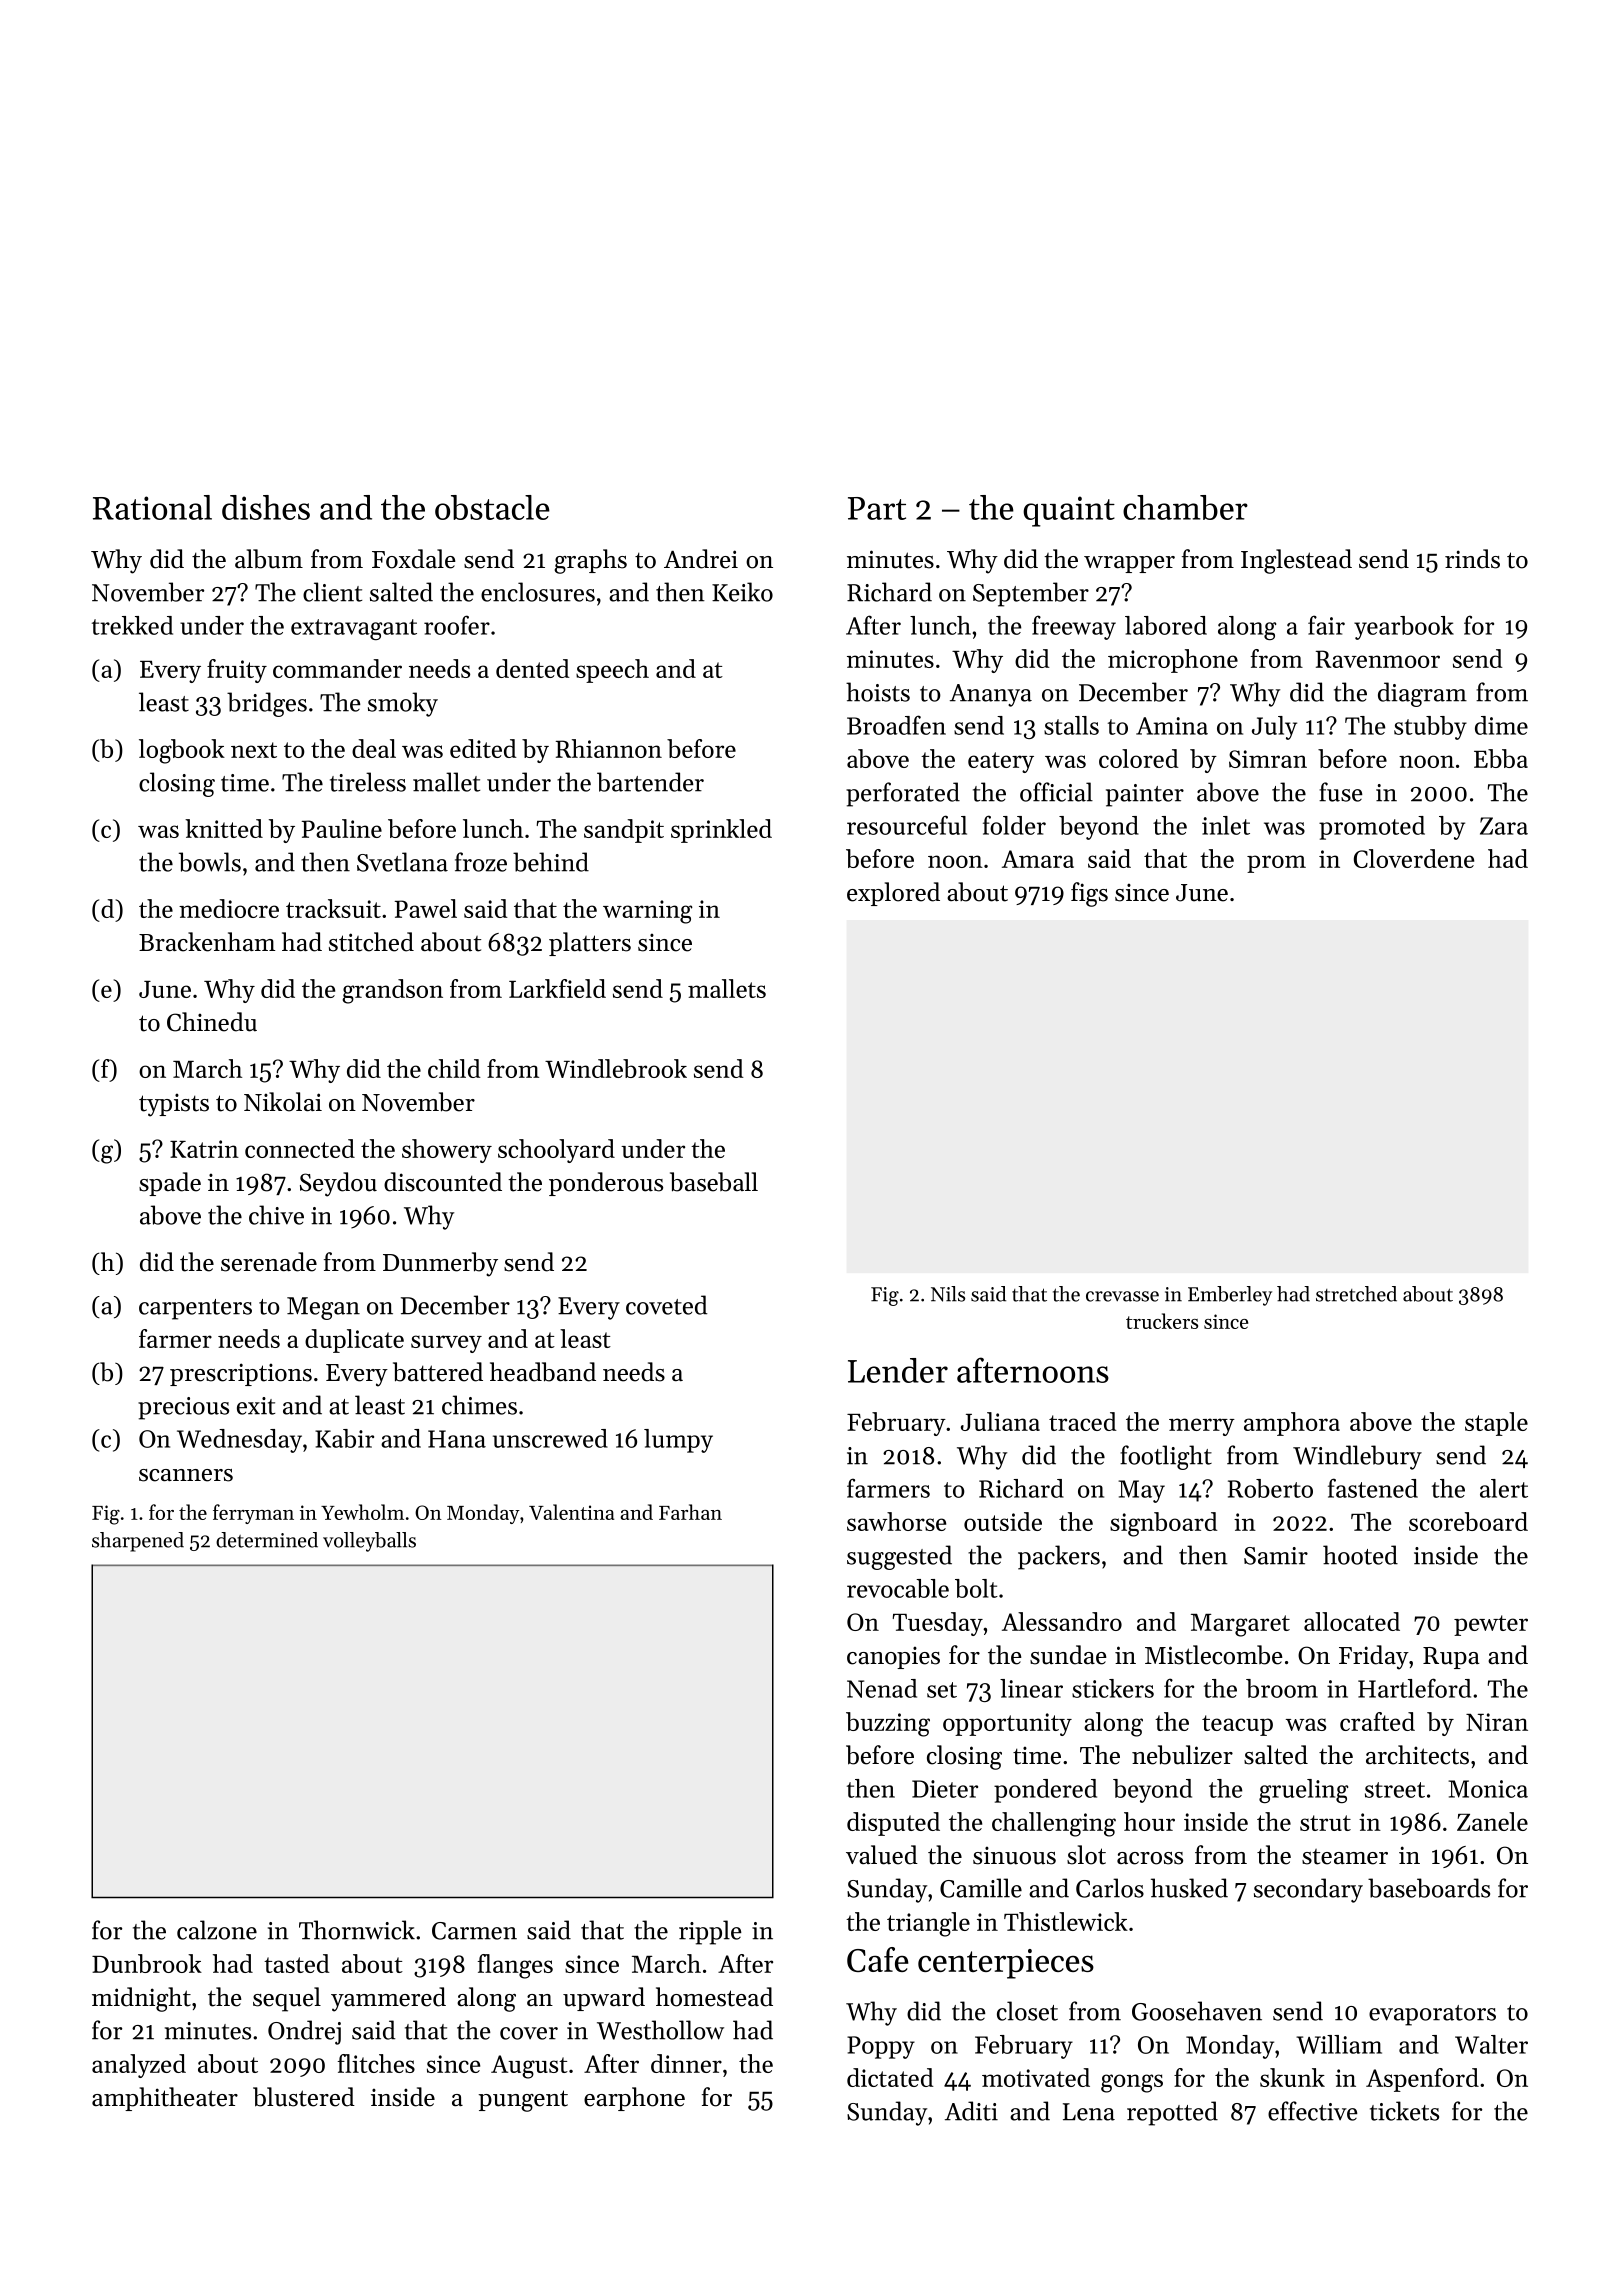  I want to click on suggested, so click(899, 1557).
